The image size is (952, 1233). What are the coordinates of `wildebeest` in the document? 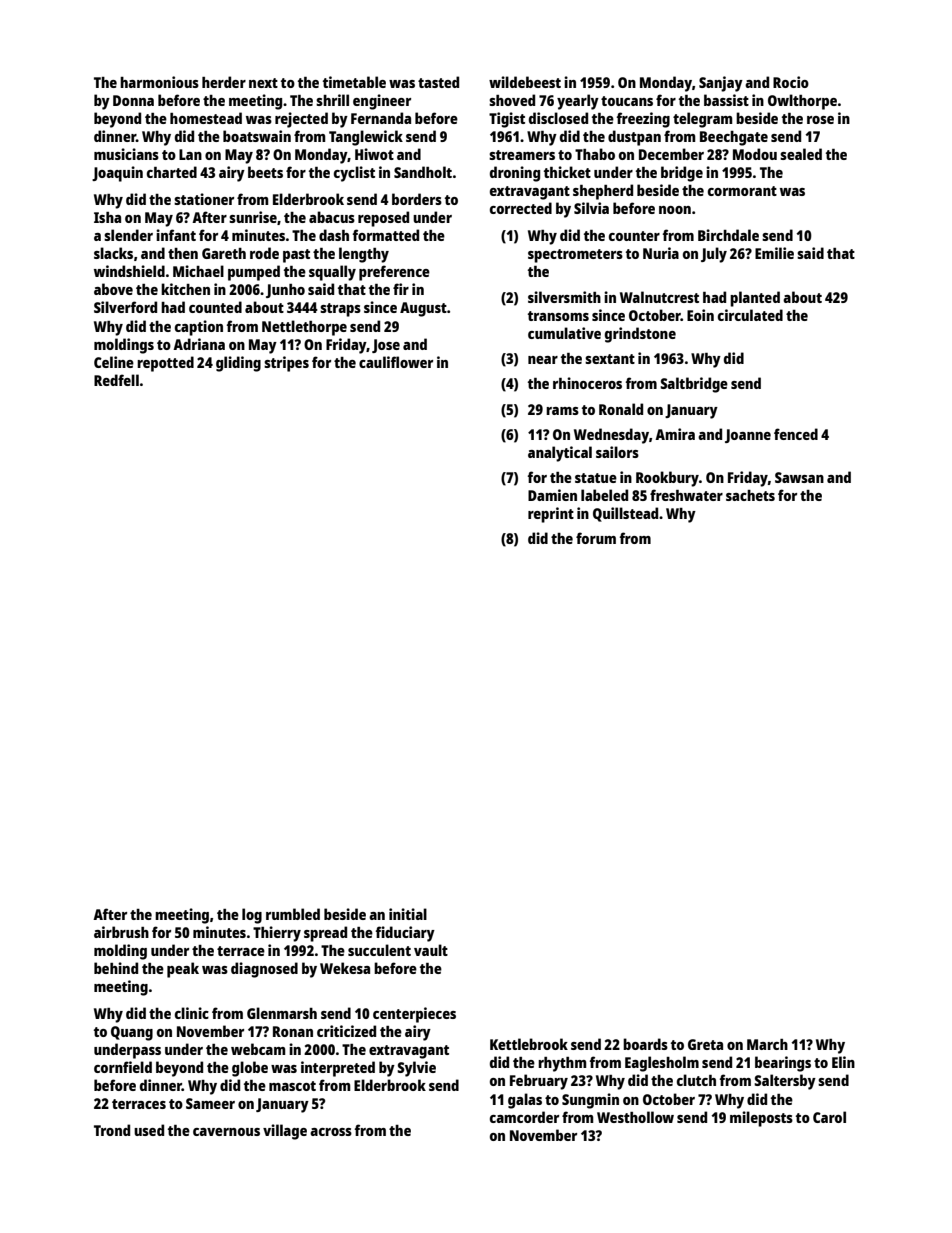 It's located at (525, 82).
